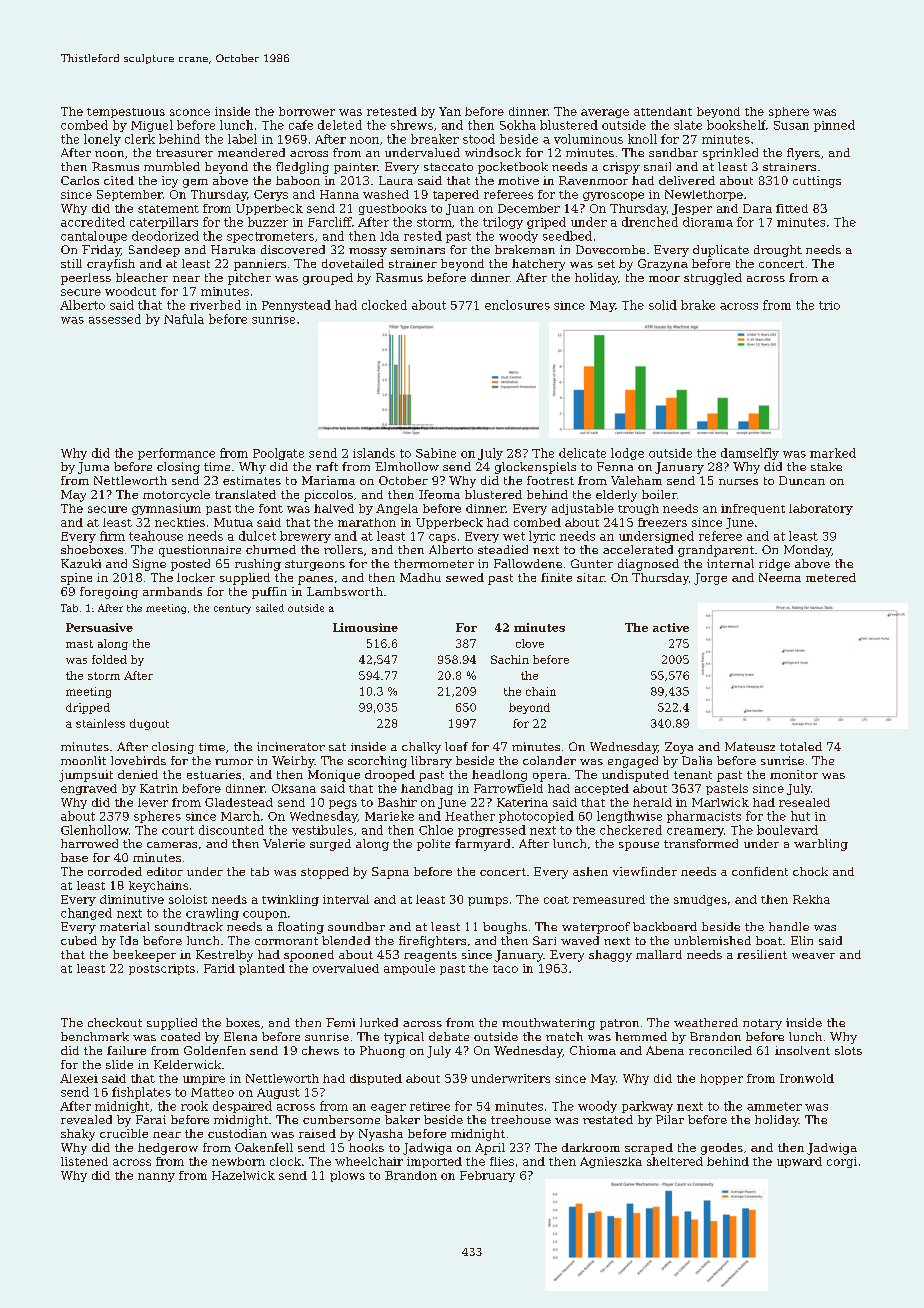  What do you see at coordinates (404, 1038) in the screenshot?
I see `typical` at bounding box center [404, 1038].
